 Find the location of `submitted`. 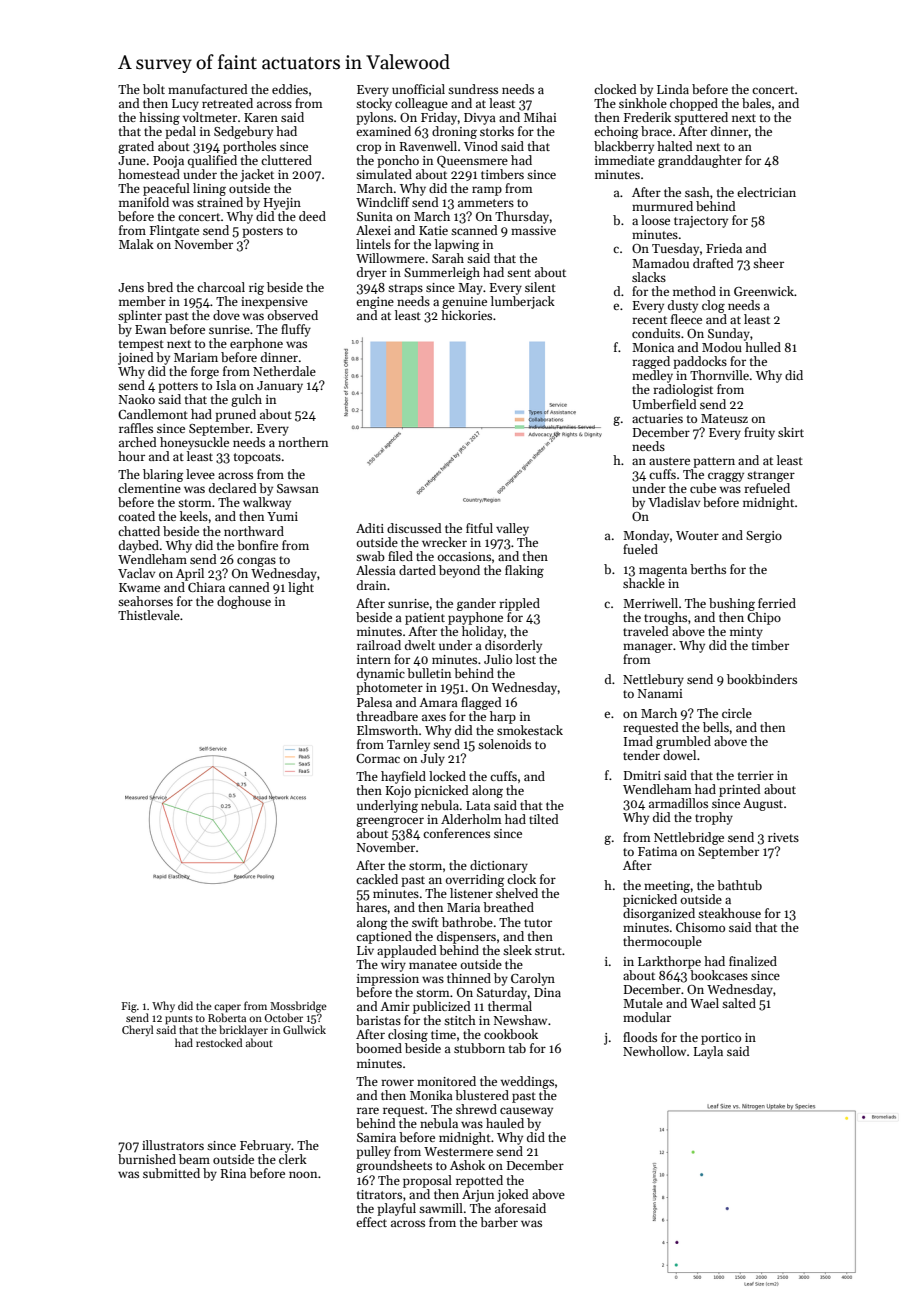

submitted is located at coordinates (171, 1173).
